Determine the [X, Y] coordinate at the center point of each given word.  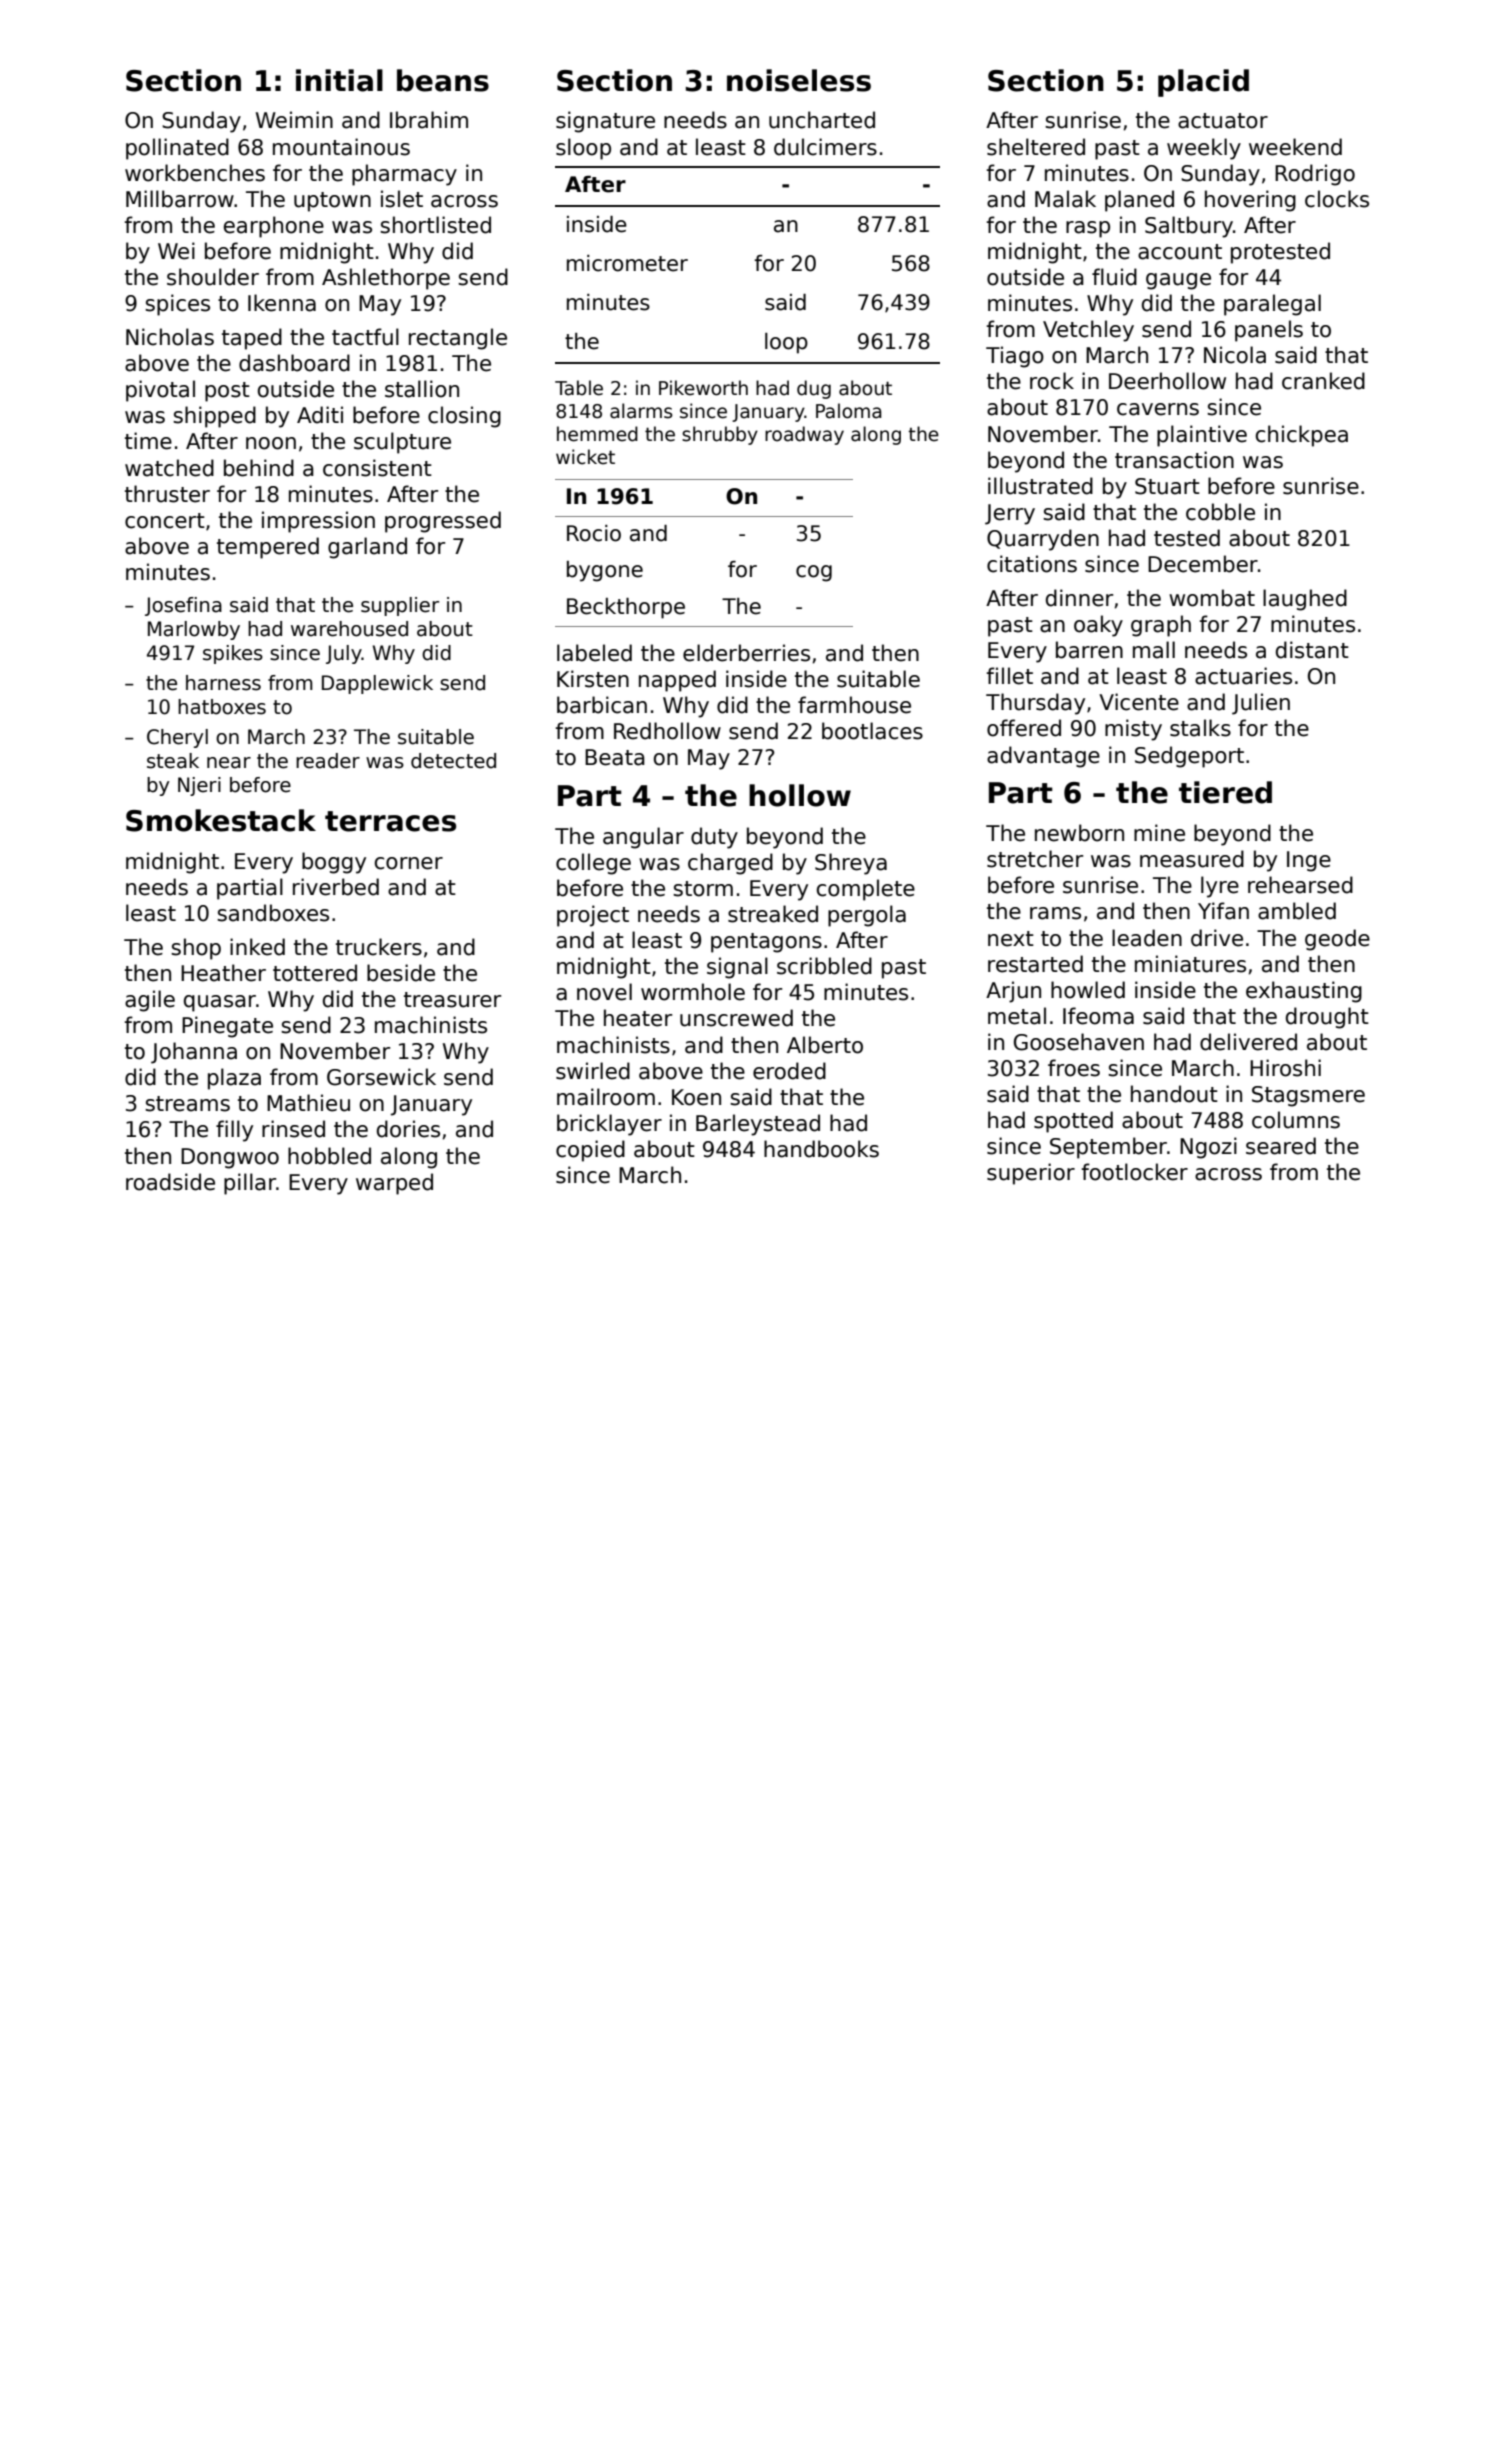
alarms [641, 411]
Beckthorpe [626, 608]
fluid [1114, 277]
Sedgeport [1189, 757]
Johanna [194, 1053]
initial [339, 80]
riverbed [336, 887]
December [1203, 564]
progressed [443, 522]
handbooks [821, 1149]
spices [177, 305]
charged [730, 864]
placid [1203, 83]
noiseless [799, 80]
